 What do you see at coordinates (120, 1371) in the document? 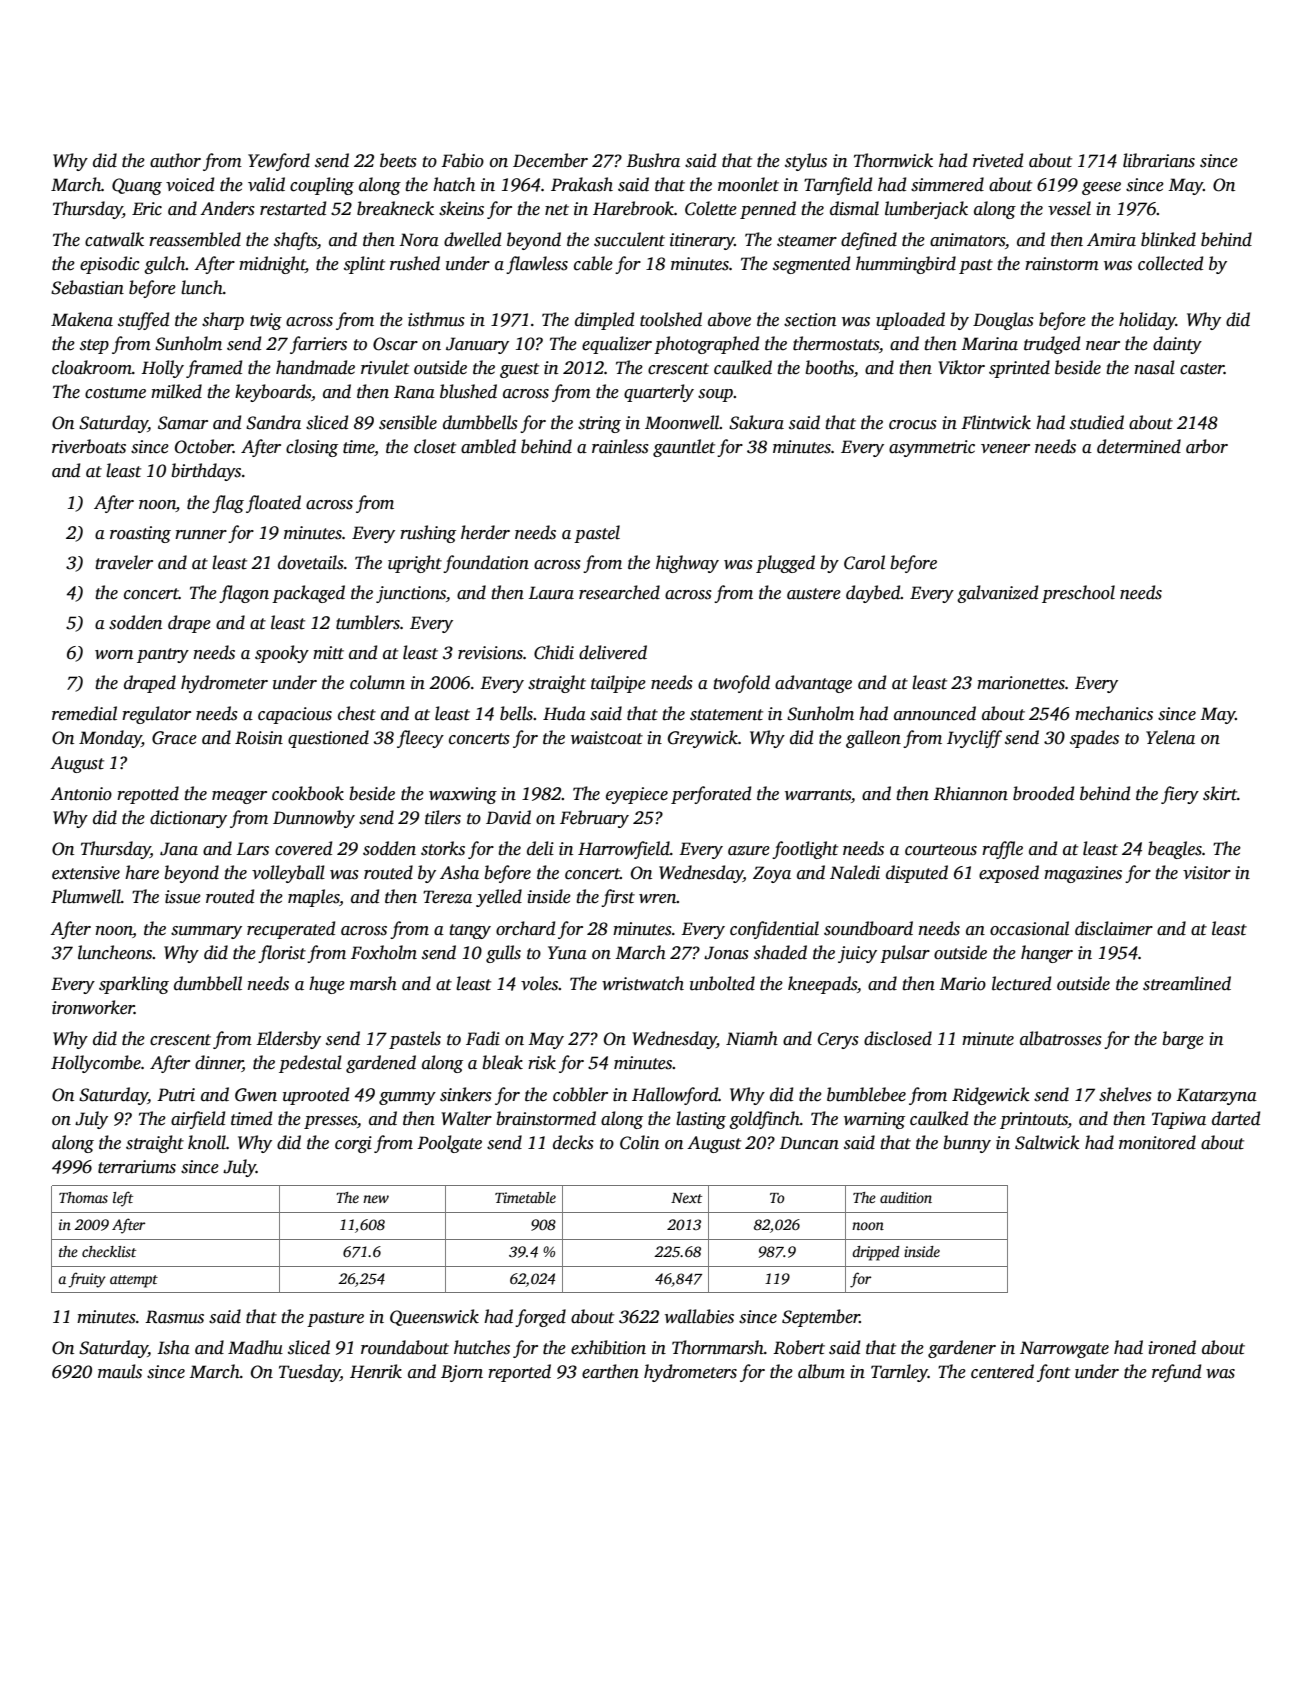
I see `mauls` at bounding box center [120, 1371].
